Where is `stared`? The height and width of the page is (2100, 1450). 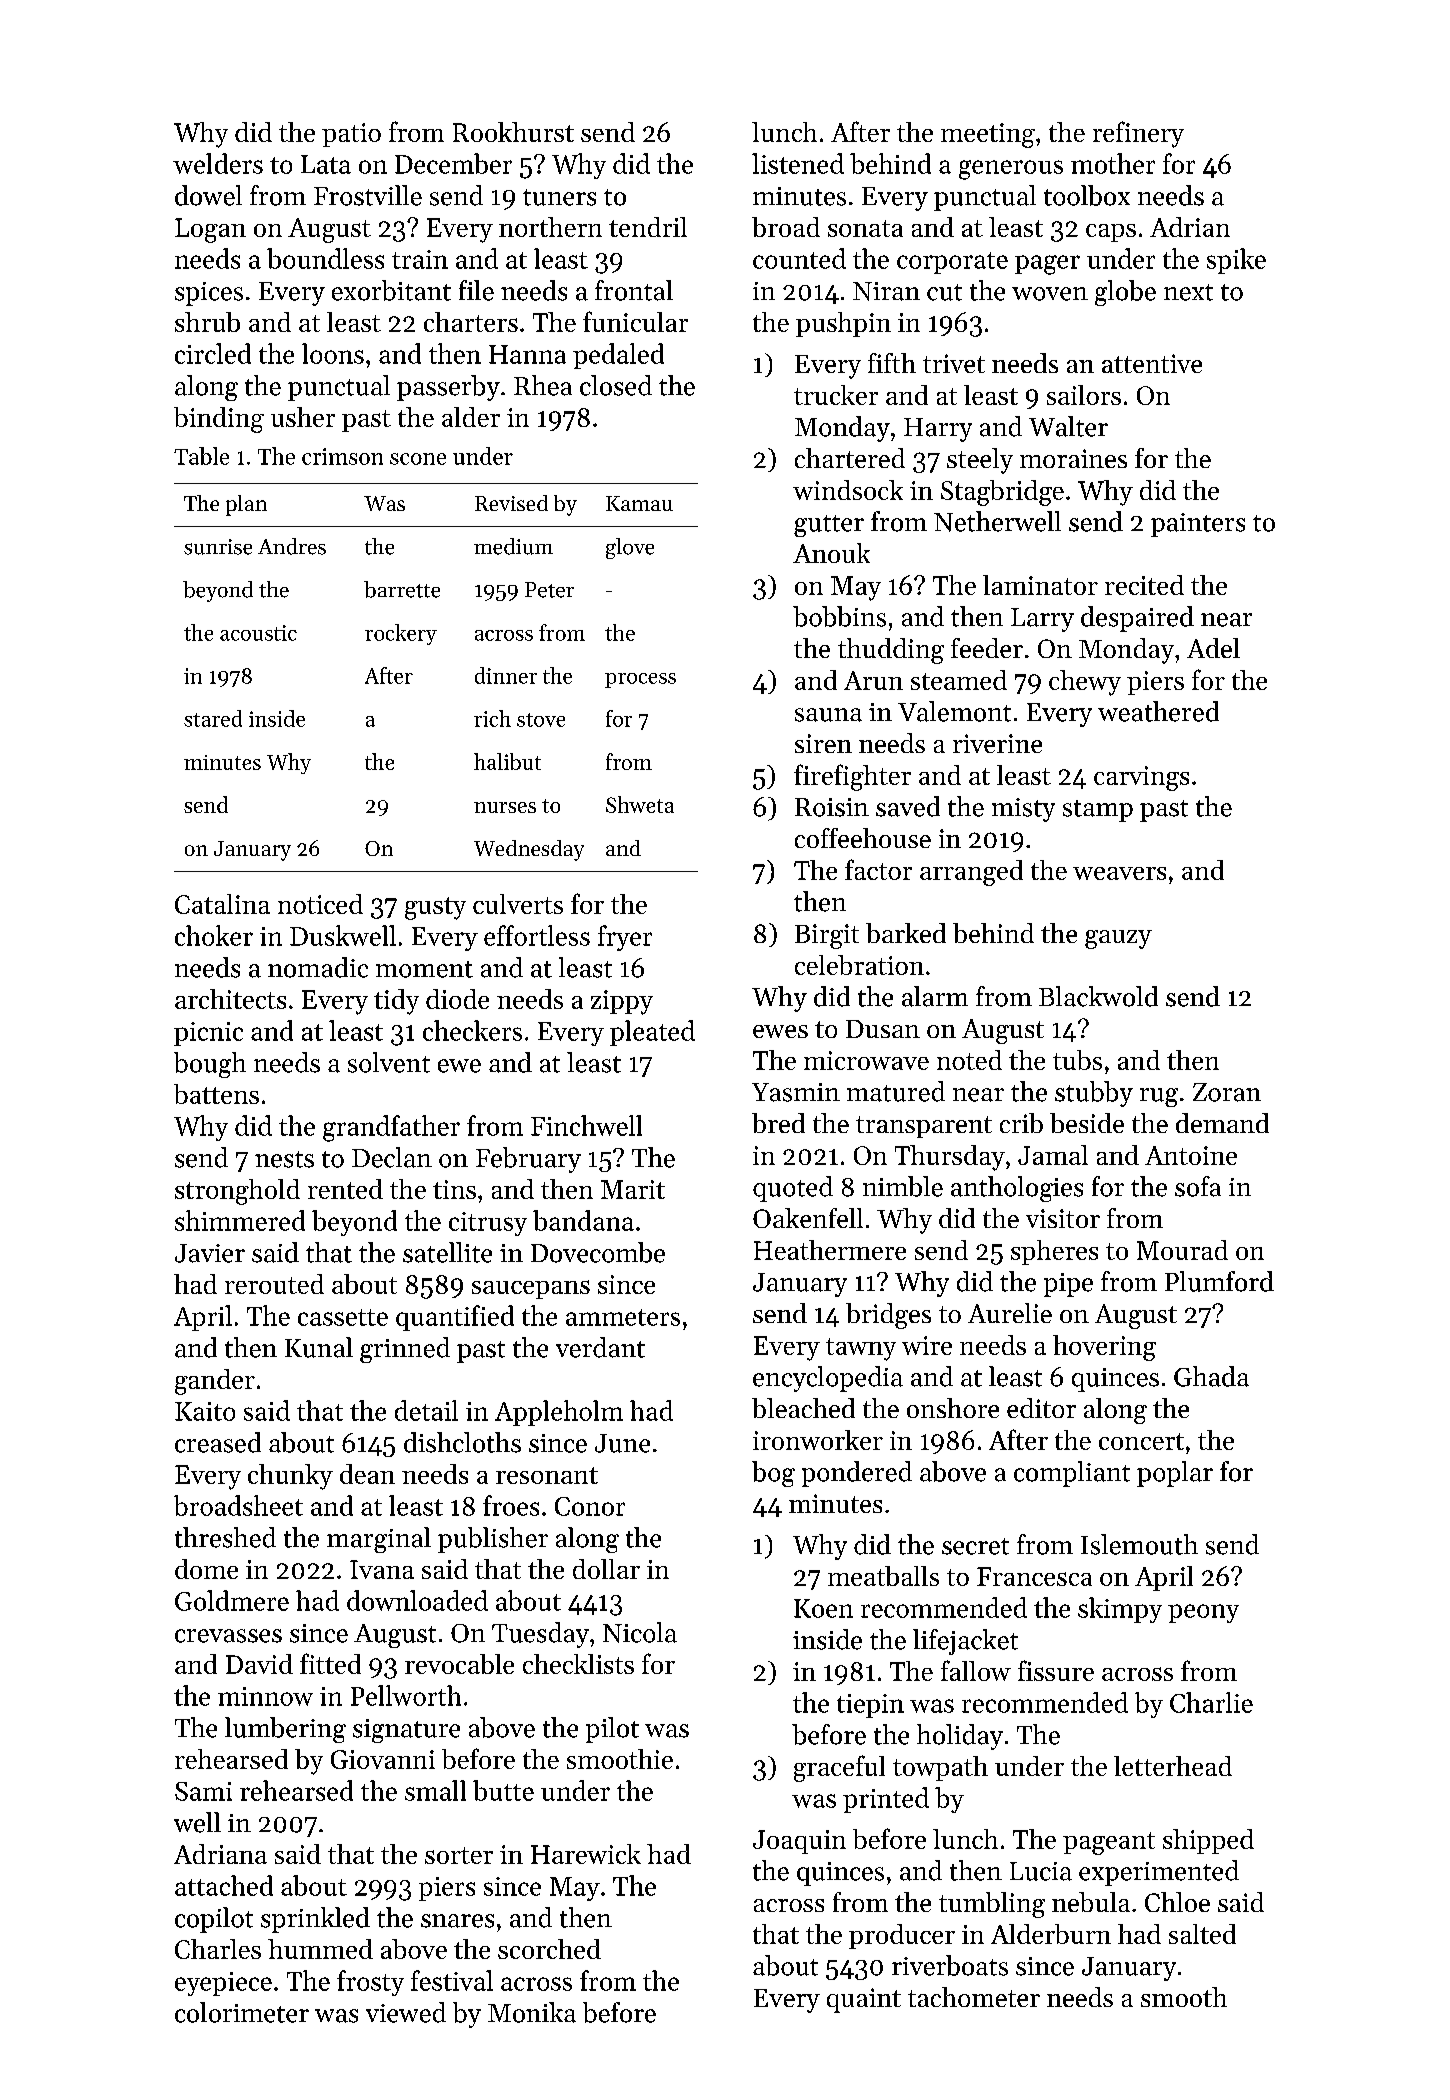 stared is located at coordinates (213, 718).
